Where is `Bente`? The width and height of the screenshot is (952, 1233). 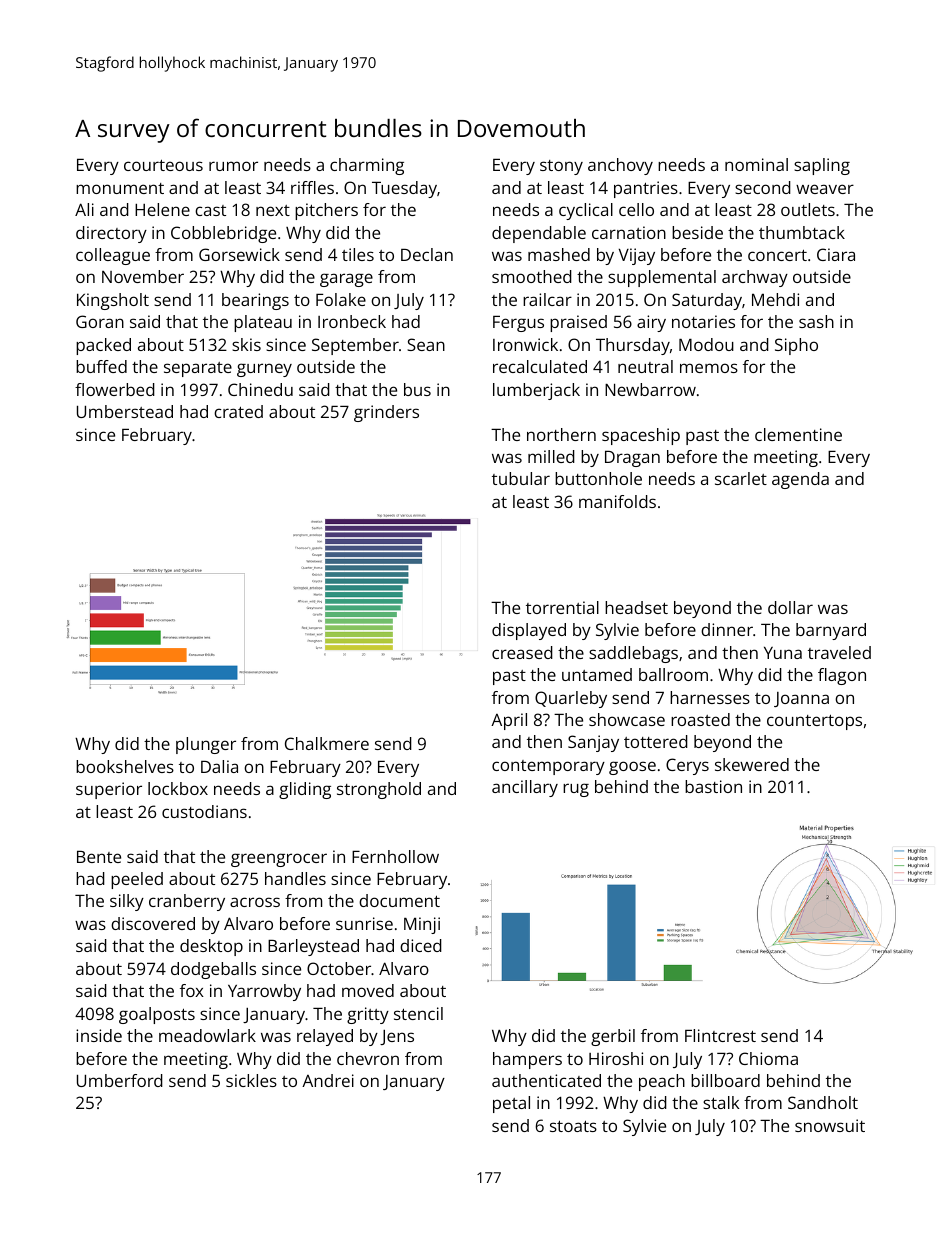
Bente is located at coordinates (99, 857).
